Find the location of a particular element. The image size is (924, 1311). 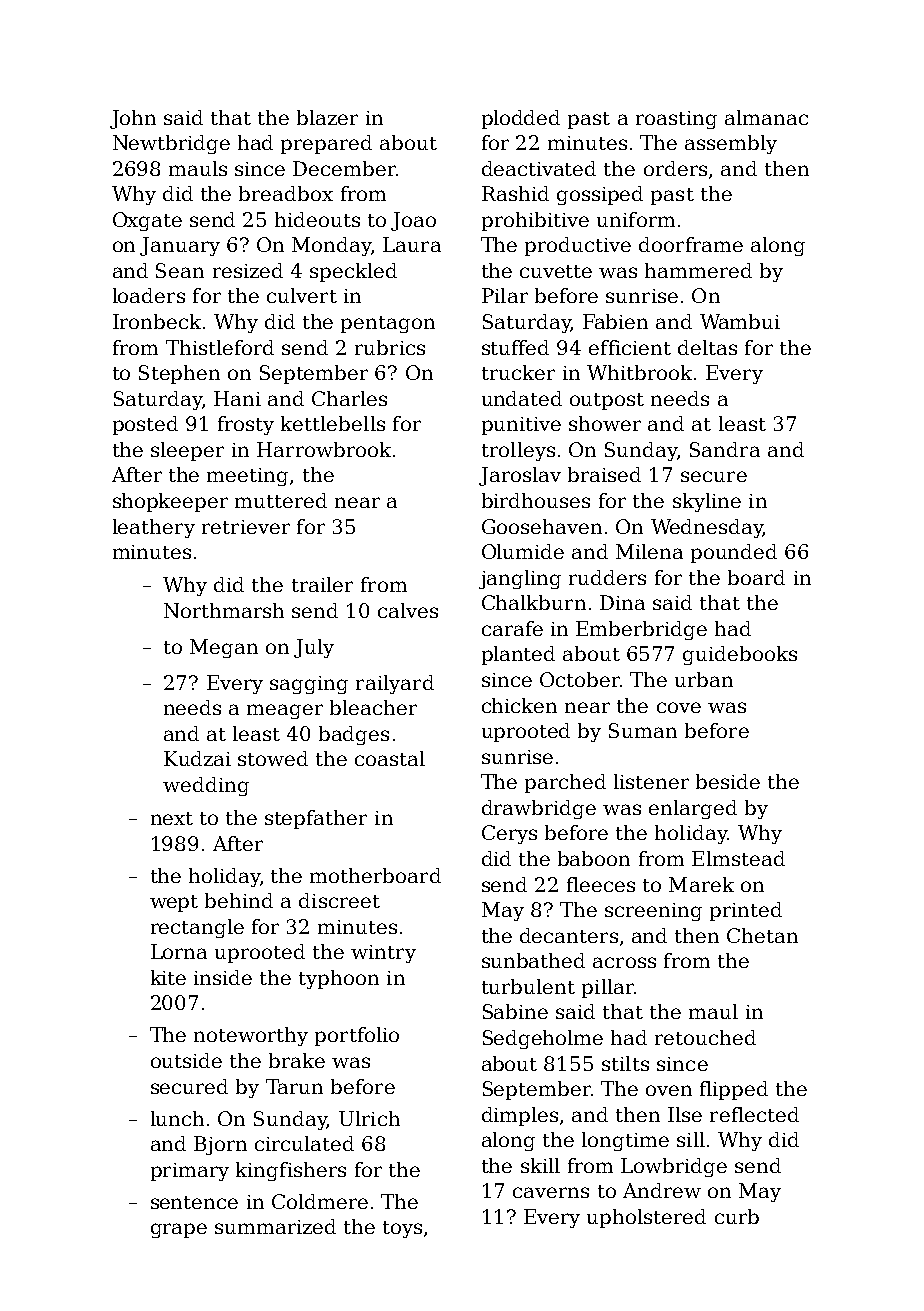

coastal is located at coordinates (390, 758).
